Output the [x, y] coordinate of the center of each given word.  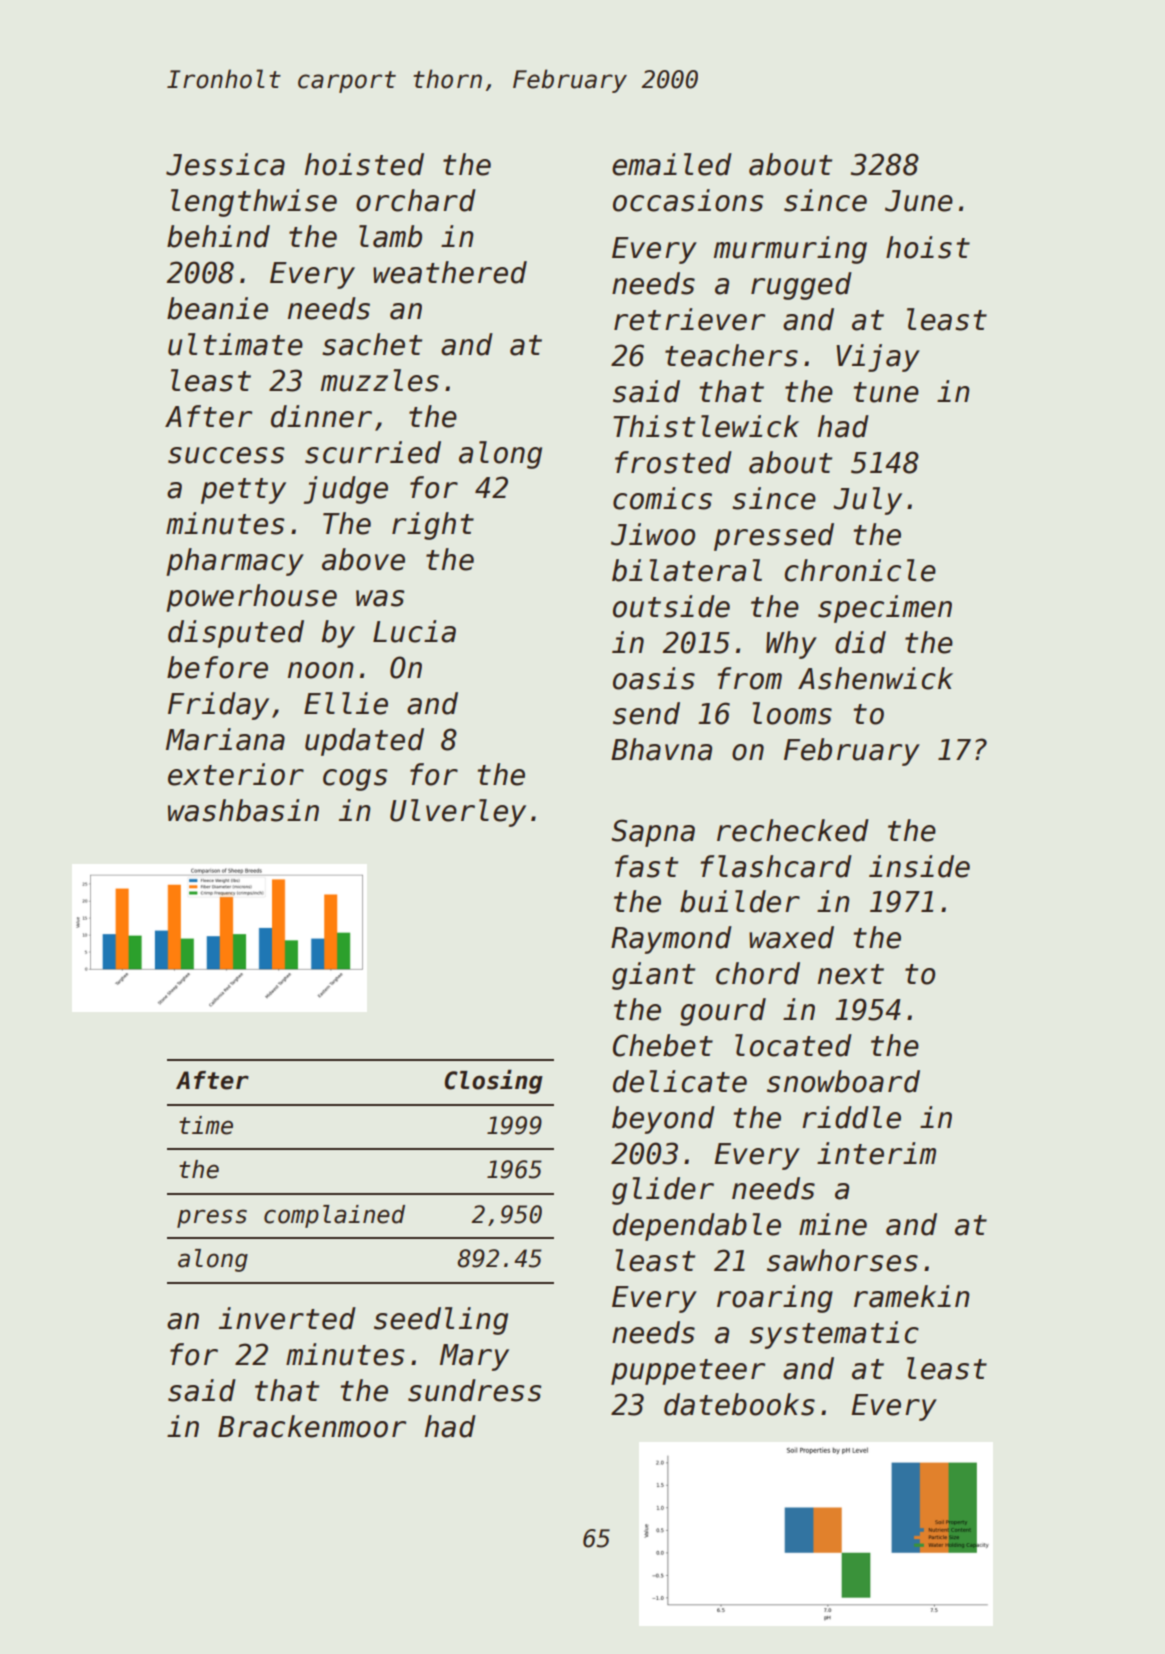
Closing [494, 1081]
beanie [217, 308]
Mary [474, 1357]
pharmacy [235, 562]
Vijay [878, 358]
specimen [885, 609]
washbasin [243, 810]
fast [646, 866]
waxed [791, 937]
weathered [450, 272]
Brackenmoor [312, 1426]
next [851, 974]
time [206, 1125]
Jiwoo [653, 534]
